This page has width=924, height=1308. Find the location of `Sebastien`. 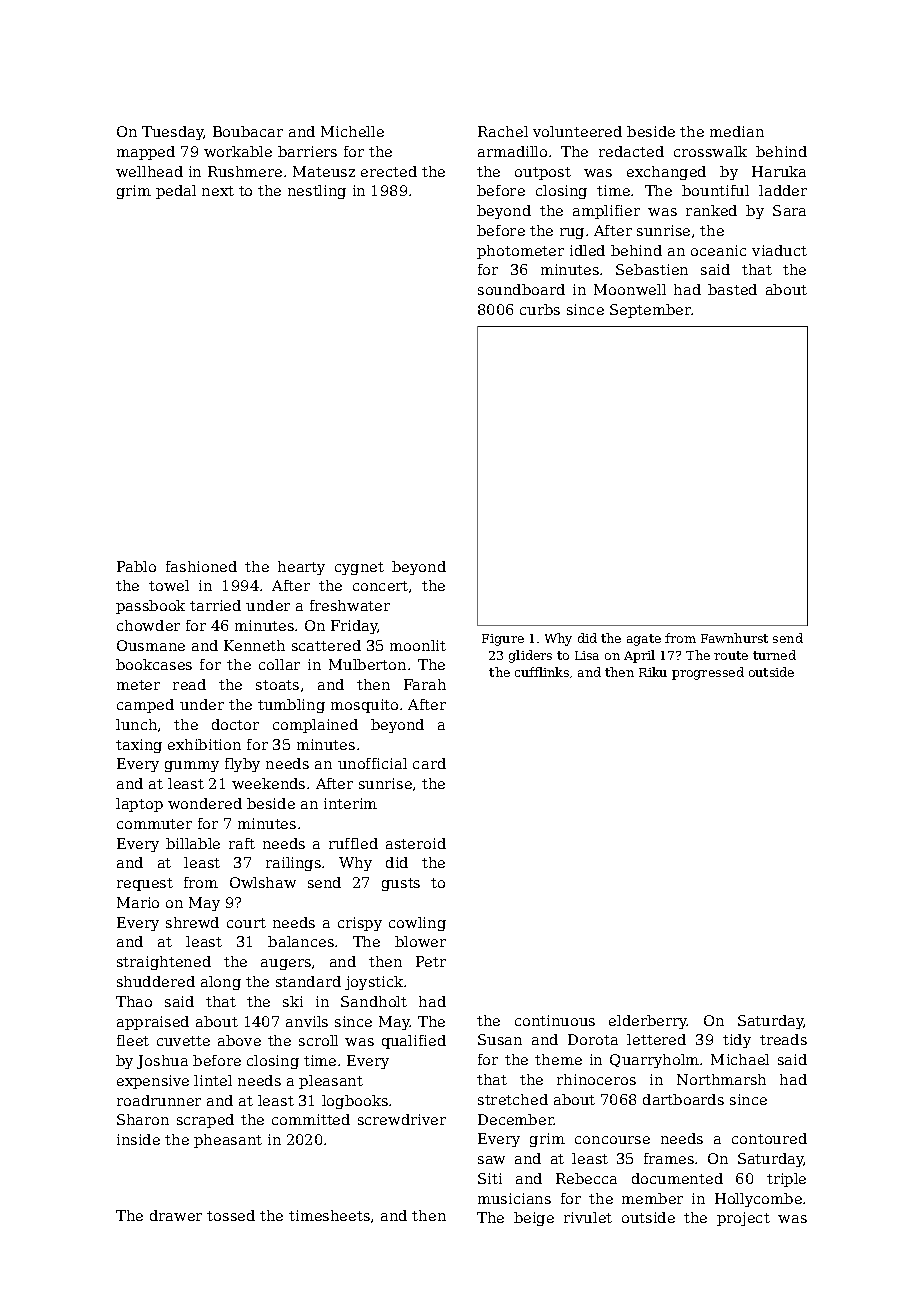

Sebastien is located at coordinates (652, 269).
